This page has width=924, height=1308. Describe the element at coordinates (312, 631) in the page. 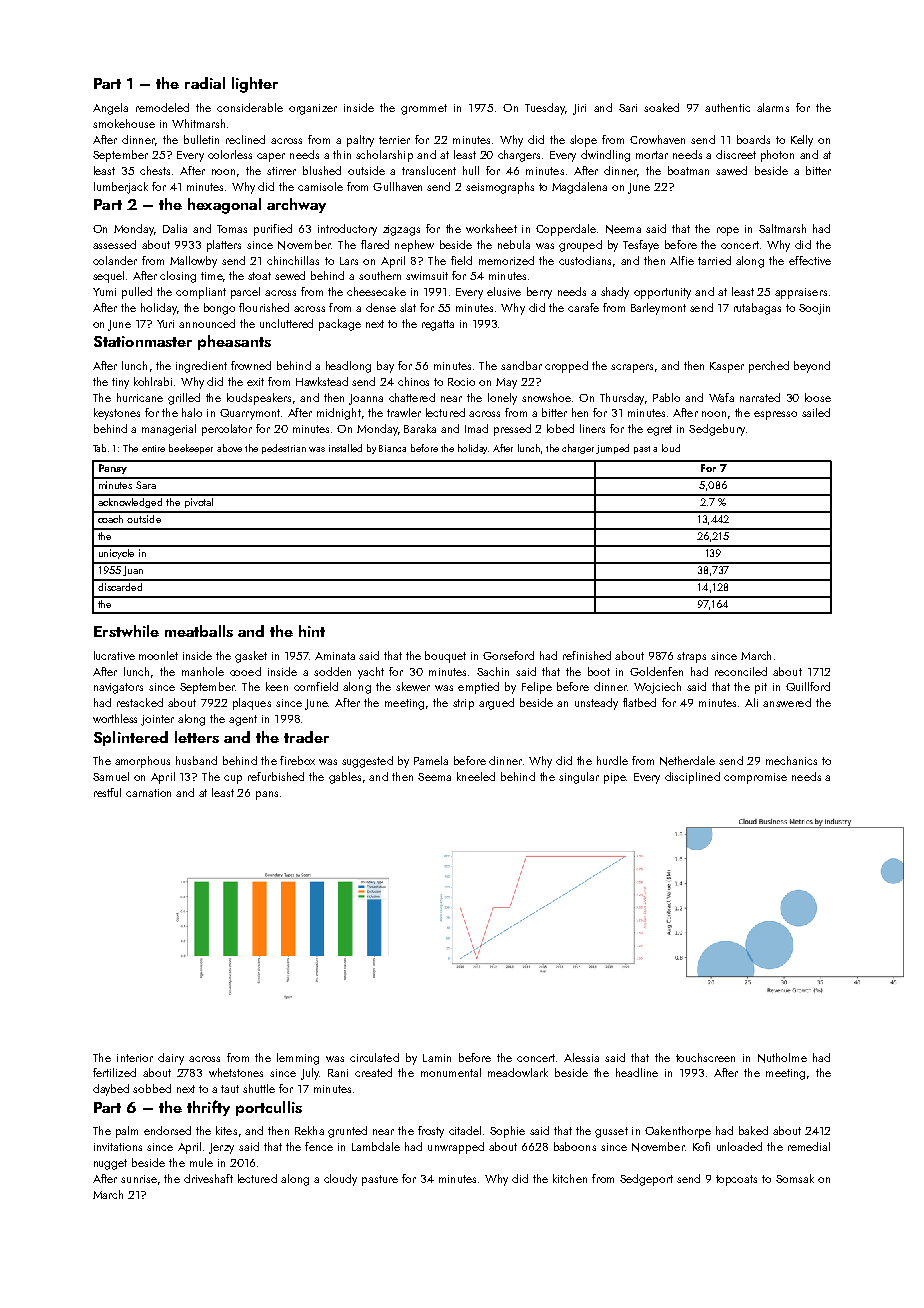

I see `hint` at that location.
